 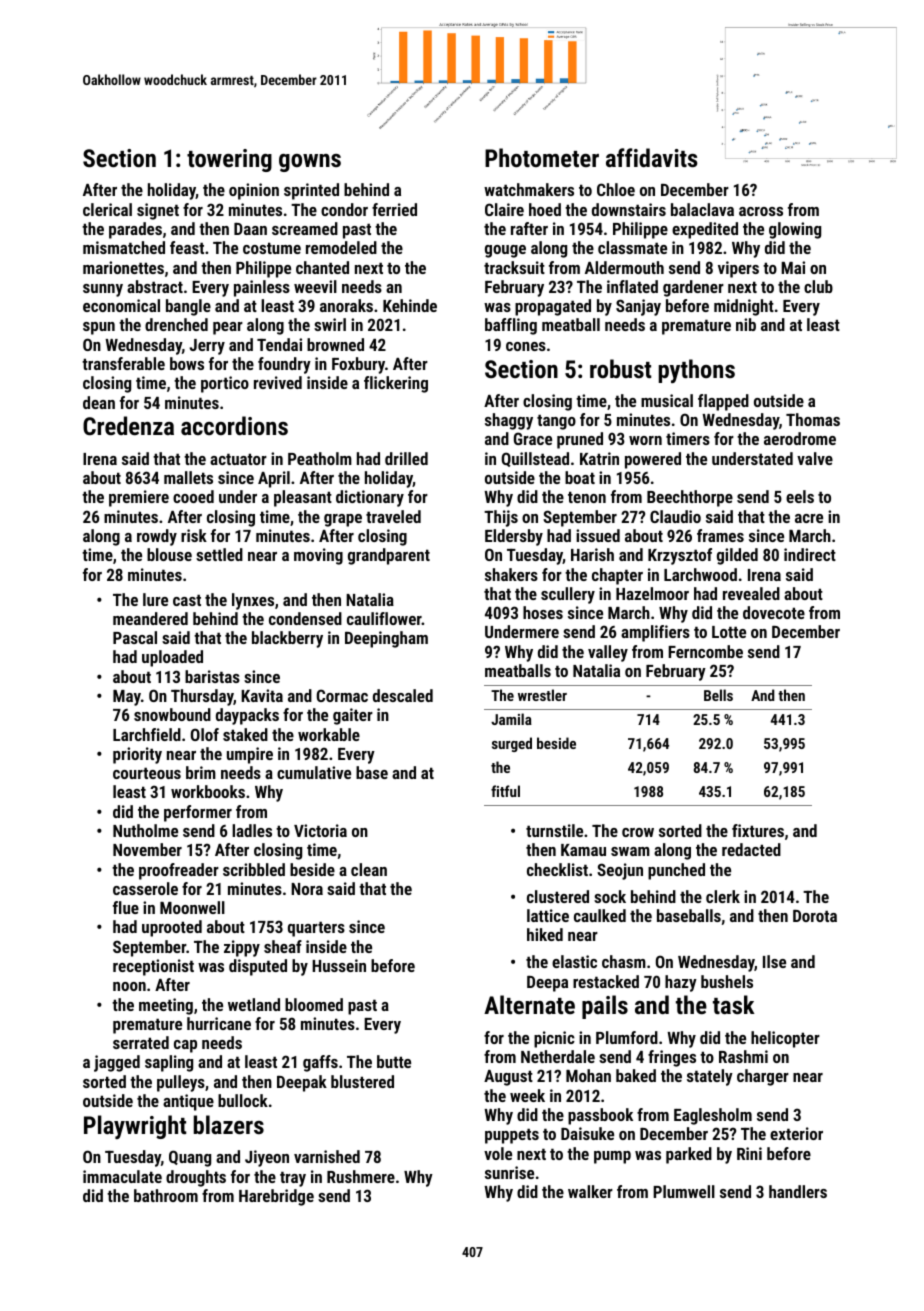 What do you see at coordinates (684, 1191) in the screenshot?
I see `Plumwell` at bounding box center [684, 1191].
